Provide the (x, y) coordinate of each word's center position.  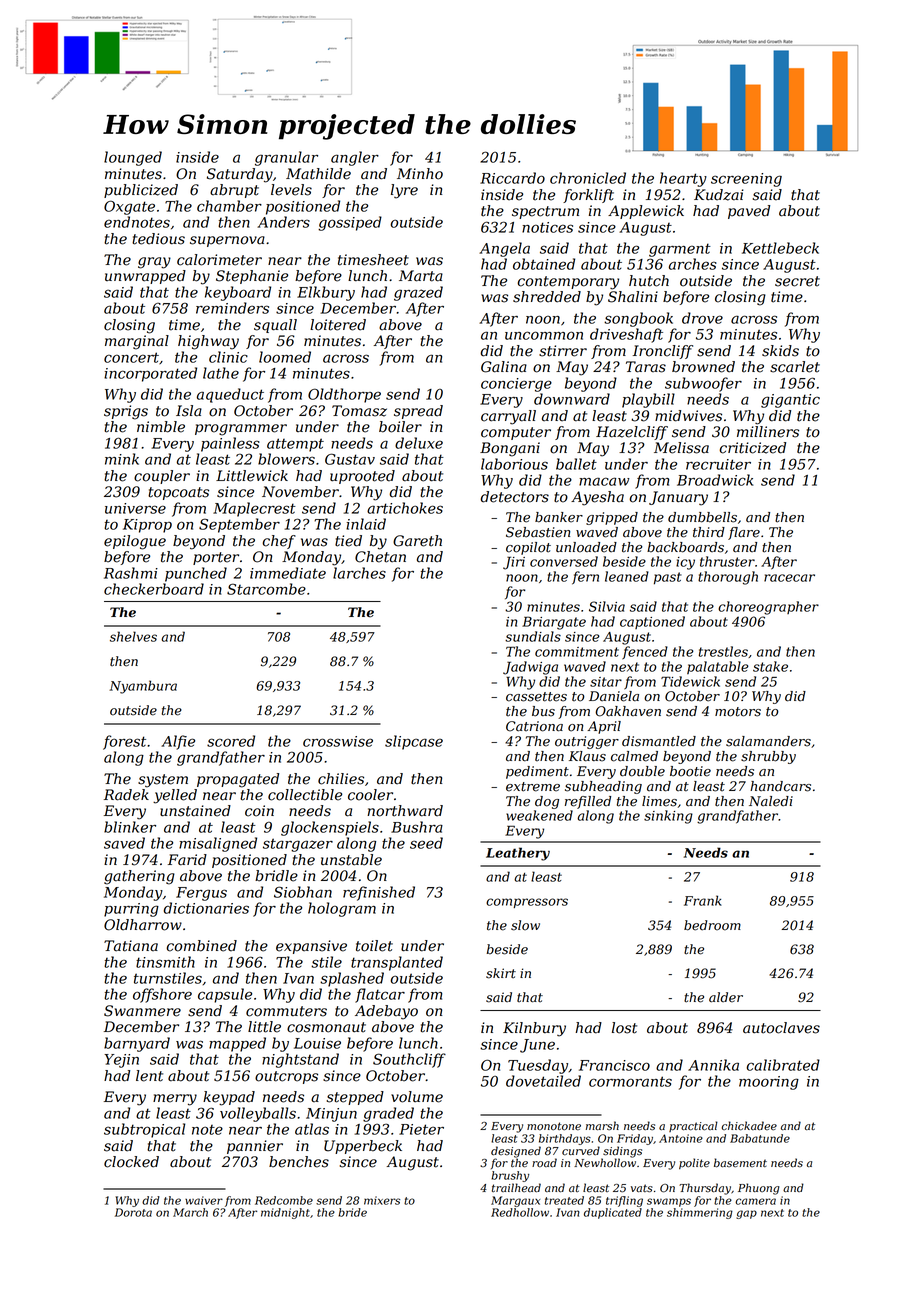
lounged (133, 158)
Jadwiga (530, 668)
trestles (723, 651)
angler (355, 158)
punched (196, 574)
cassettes (536, 697)
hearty (683, 179)
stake (770, 666)
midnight (285, 1213)
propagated (238, 780)
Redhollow (520, 1212)
